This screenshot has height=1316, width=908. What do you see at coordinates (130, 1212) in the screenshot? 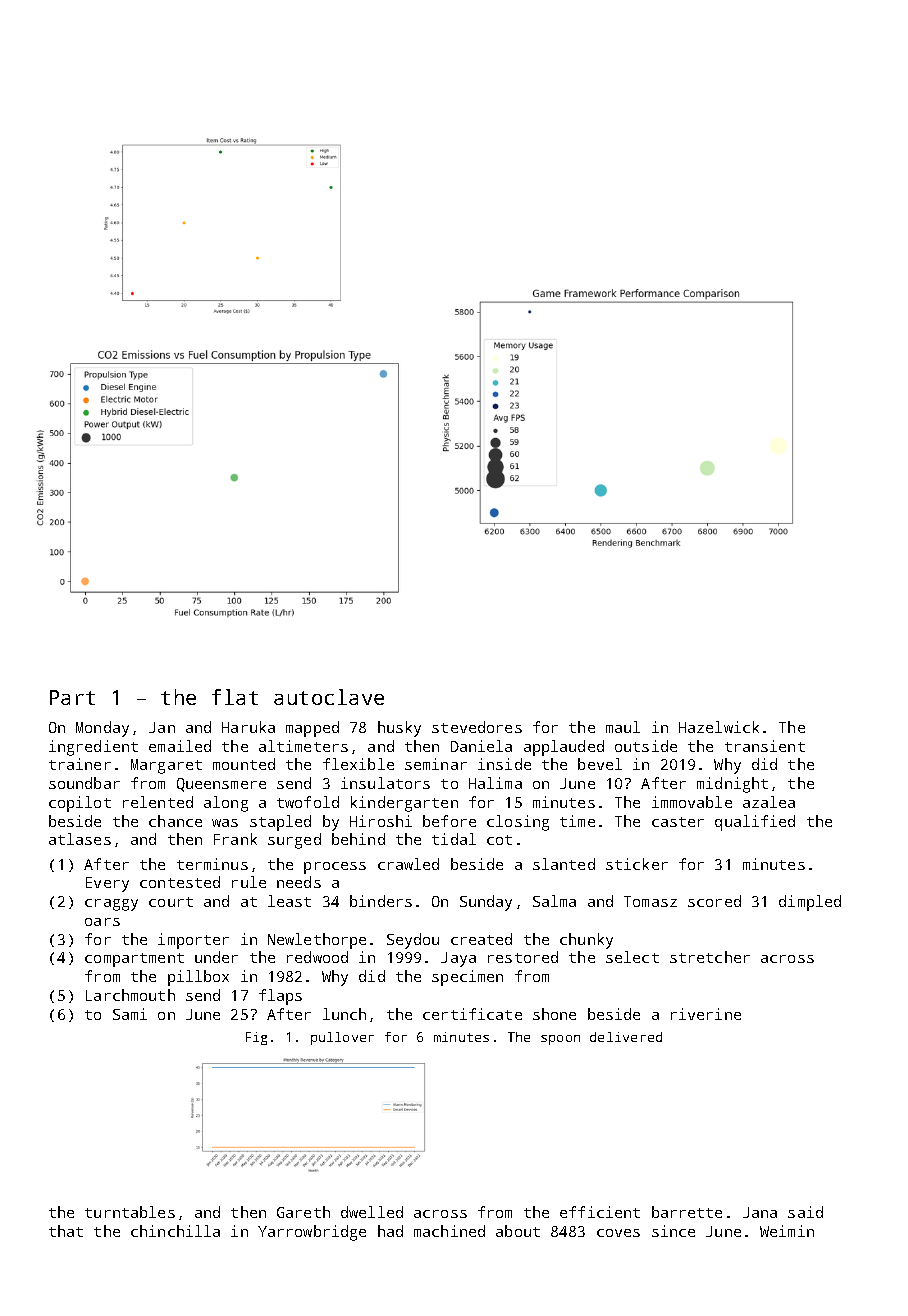
I see `turntables` at bounding box center [130, 1212].
